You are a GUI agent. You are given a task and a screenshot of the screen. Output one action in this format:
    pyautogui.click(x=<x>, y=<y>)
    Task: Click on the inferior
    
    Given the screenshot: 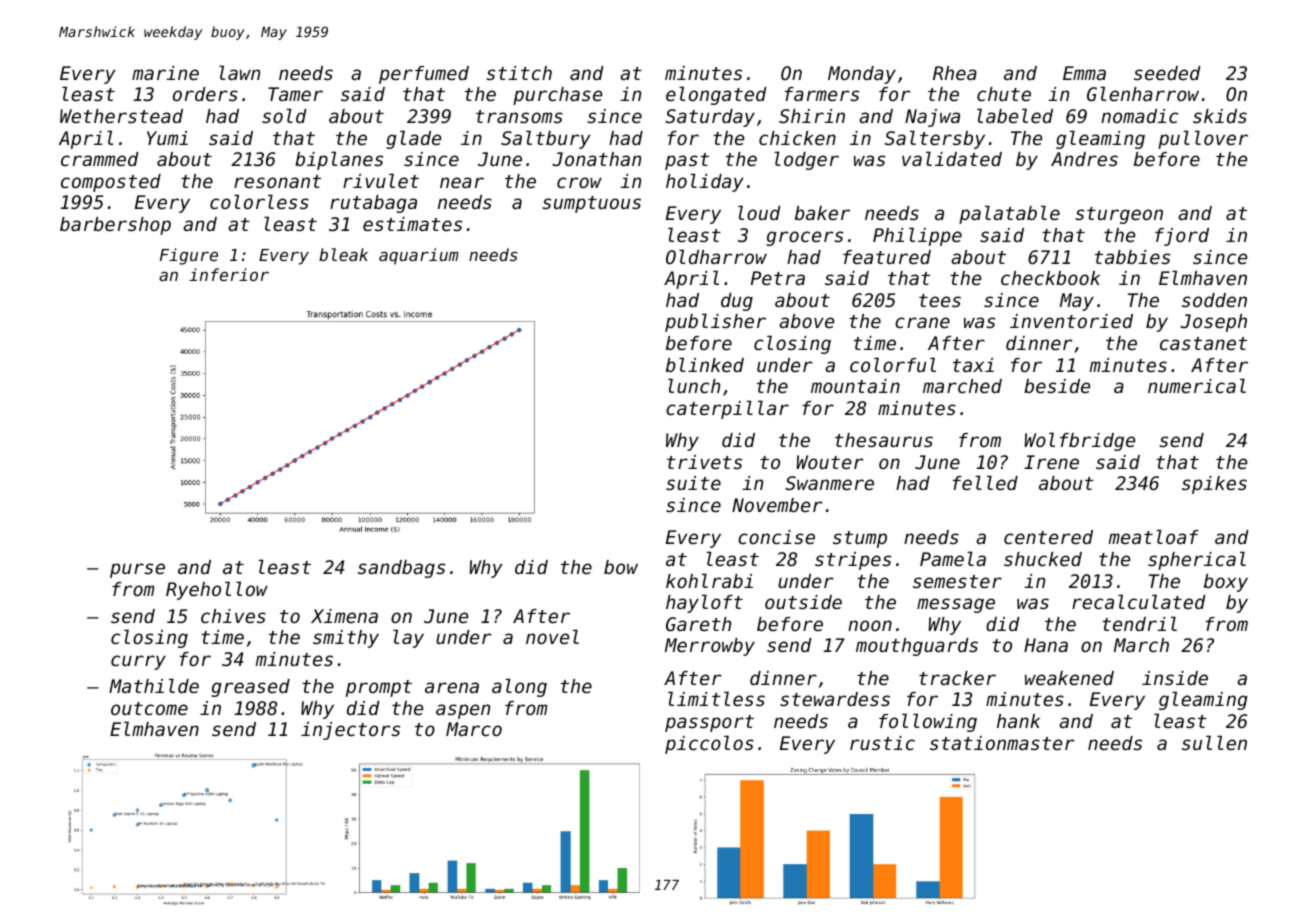 What is the action you would take?
    pyautogui.click(x=229, y=274)
